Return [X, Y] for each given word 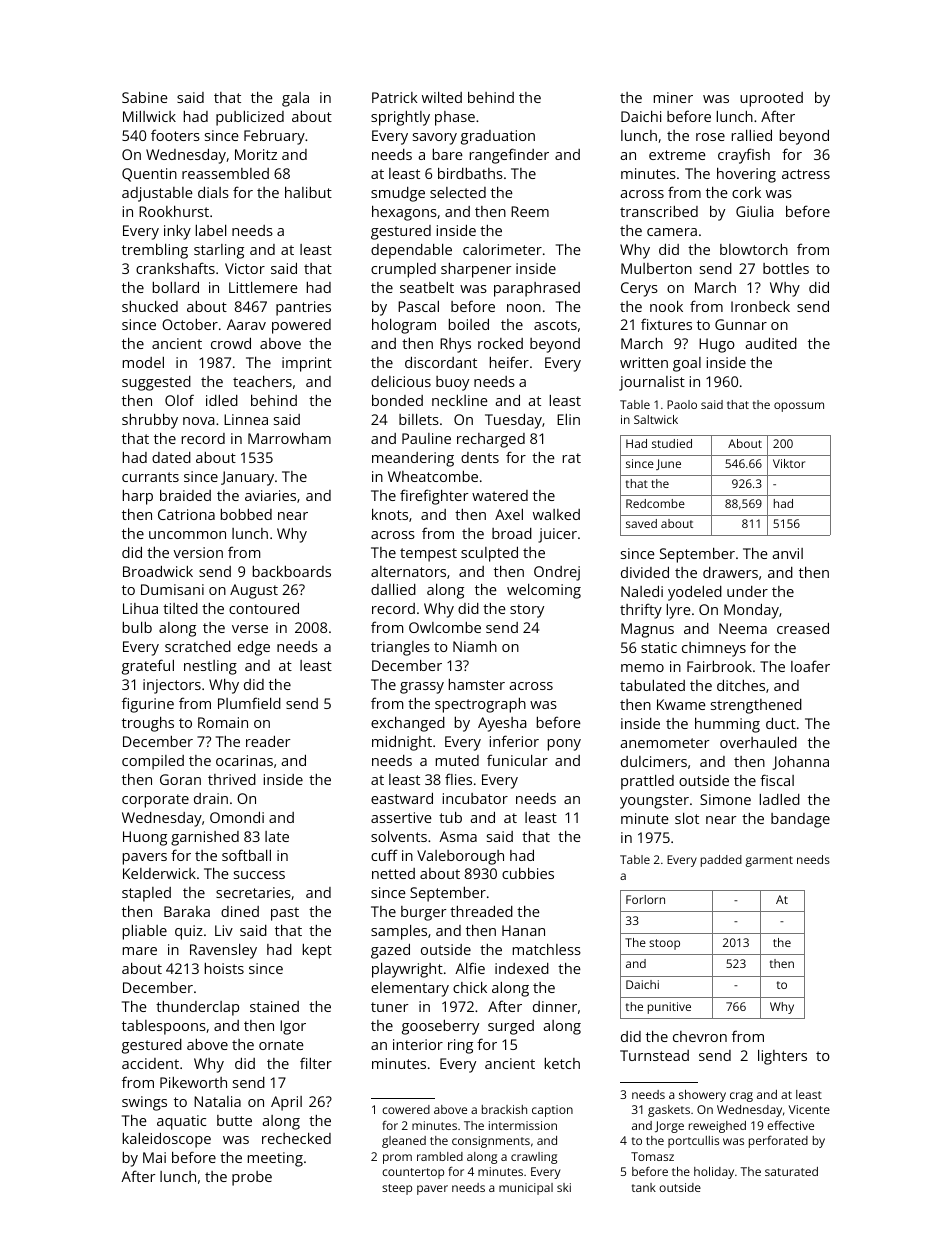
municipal [526, 1189]
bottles [786, 268]
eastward [402, 798]
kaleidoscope [167, 1140]
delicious [401, 381]
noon [524, 308]
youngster [654, 802]
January [247, 478]
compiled [153, 762]
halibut [308, 192]
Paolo [682, 404]
